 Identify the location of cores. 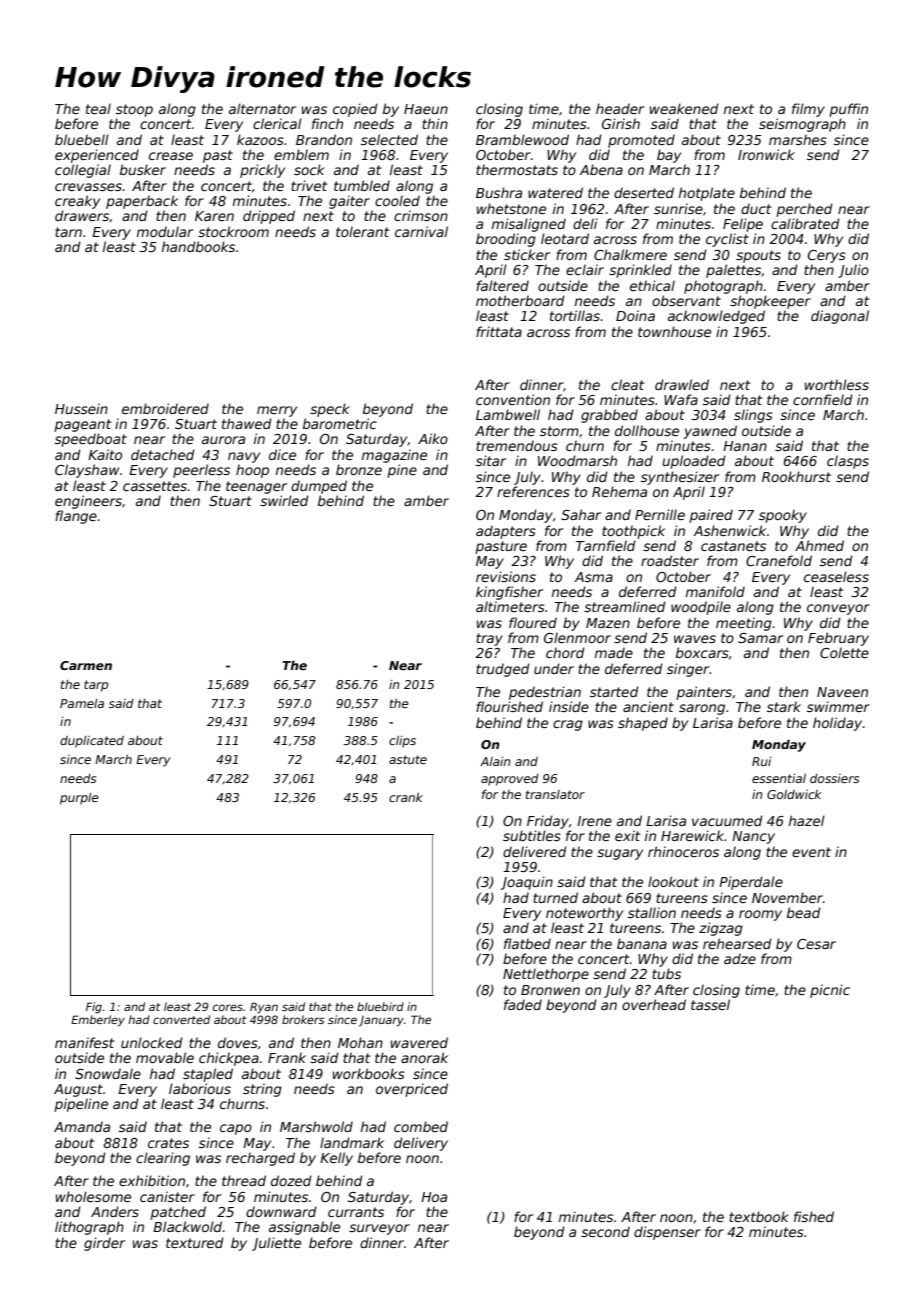
(228, 1007).
